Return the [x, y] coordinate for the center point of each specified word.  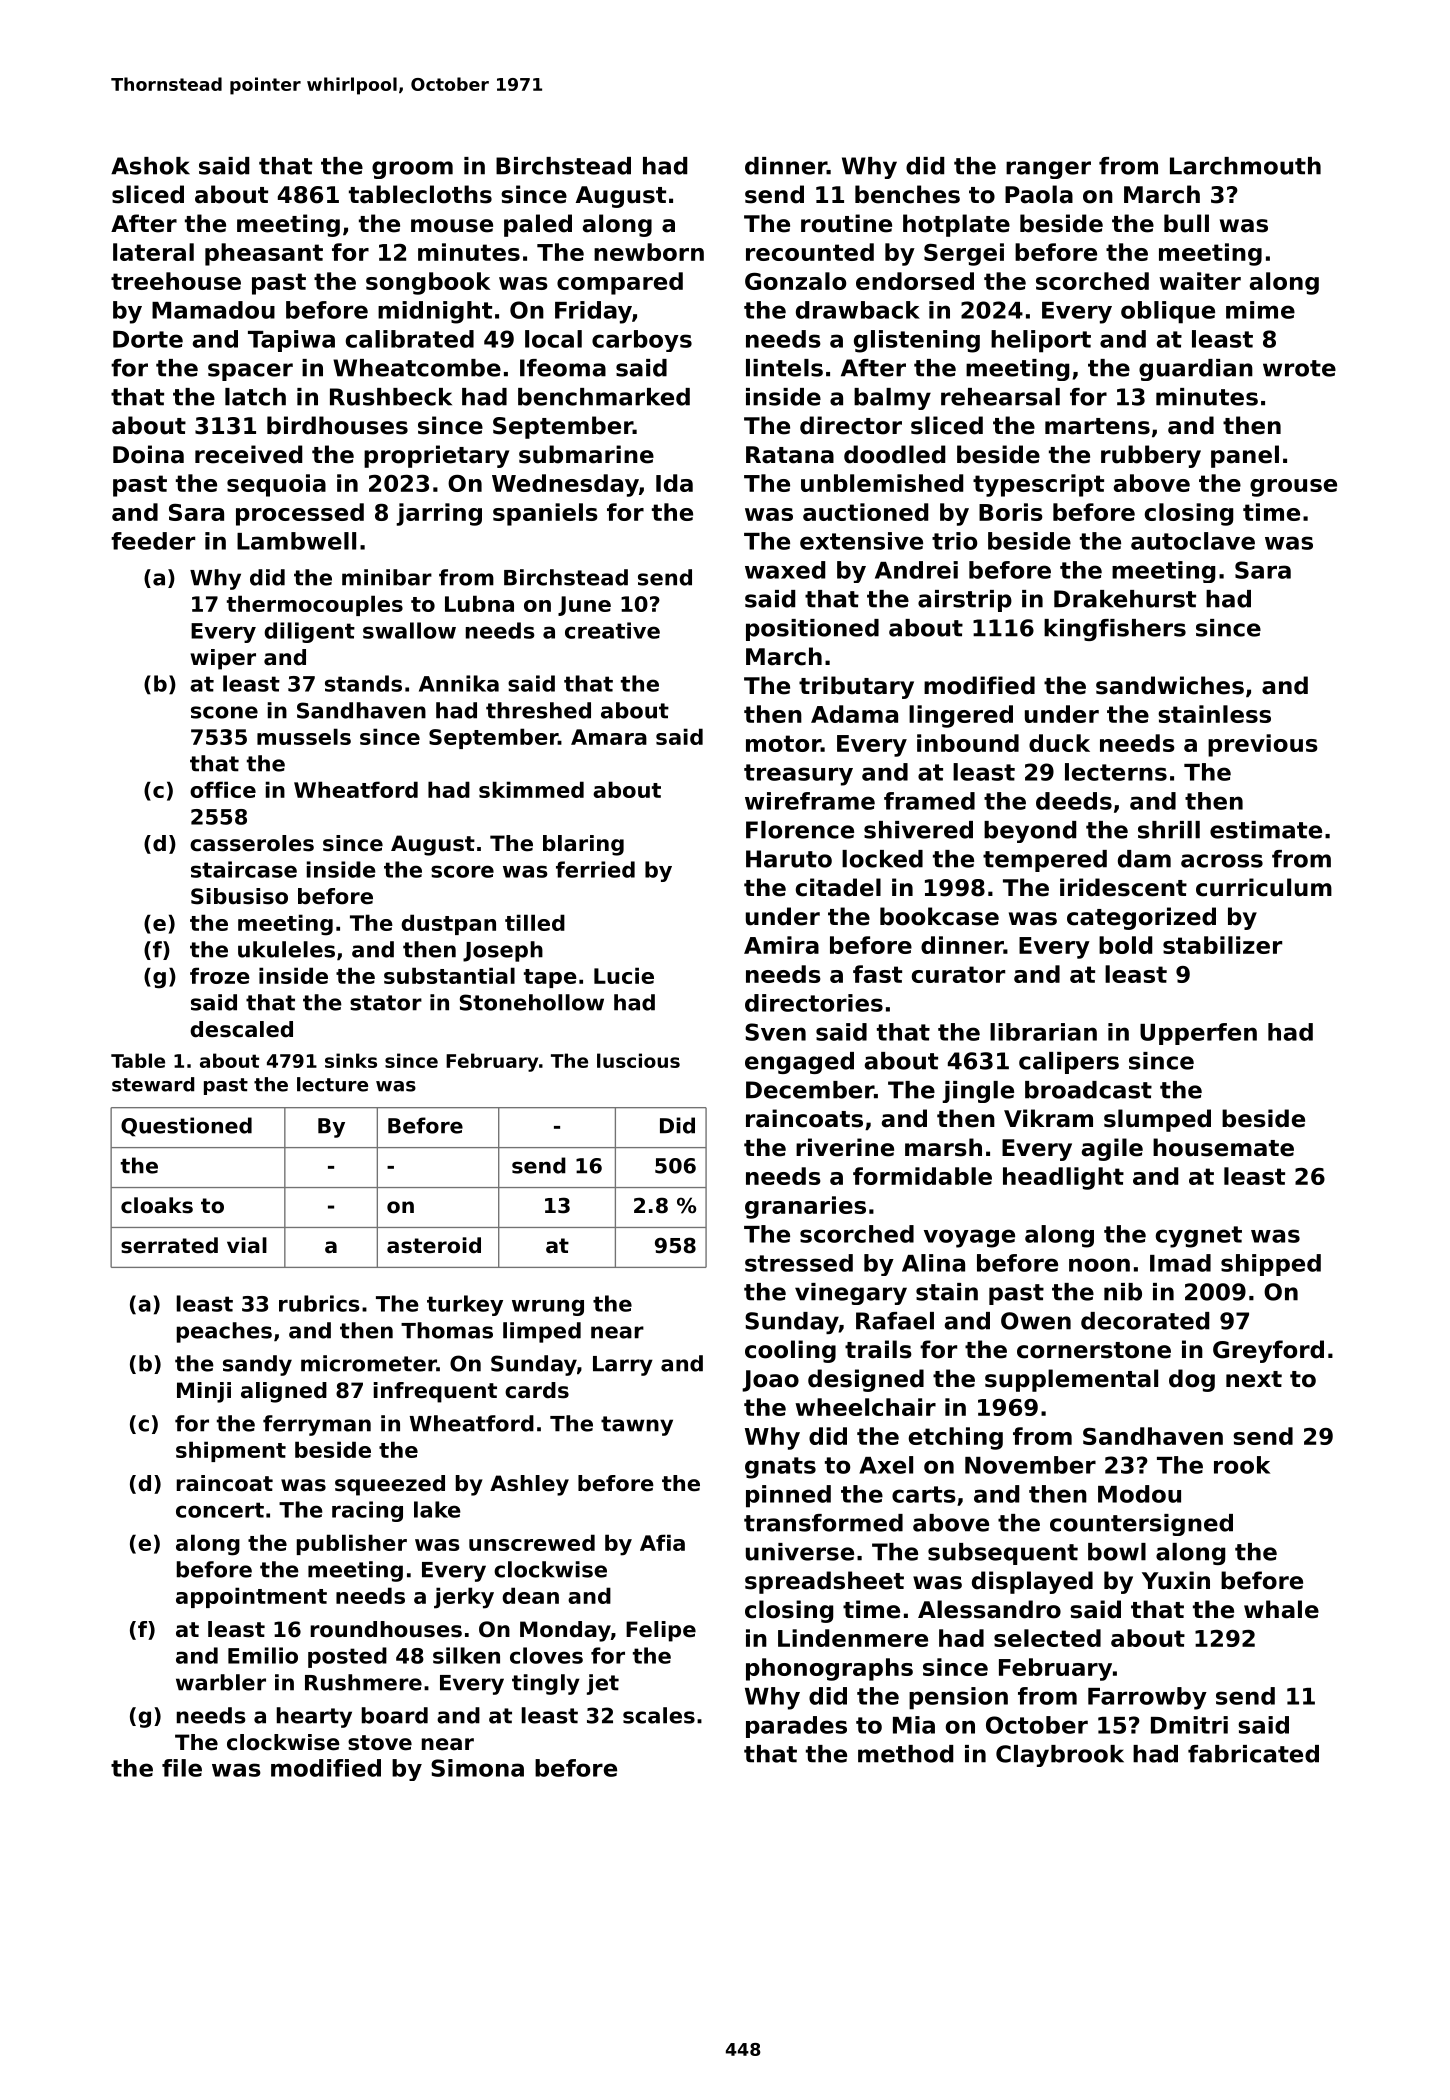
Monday [565, 1631]
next [1254, 1379]
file [182, 1768]
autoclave [1193, 541]
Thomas [447, 1330]
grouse [1293, 488]
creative [612, 630]
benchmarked [604, 397]
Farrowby [1147, 1698]
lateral [153, 252]
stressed [799, 1263]
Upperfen [1198, 1034]
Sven [775, 1032]
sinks [351, 1060]
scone [224, 712]
